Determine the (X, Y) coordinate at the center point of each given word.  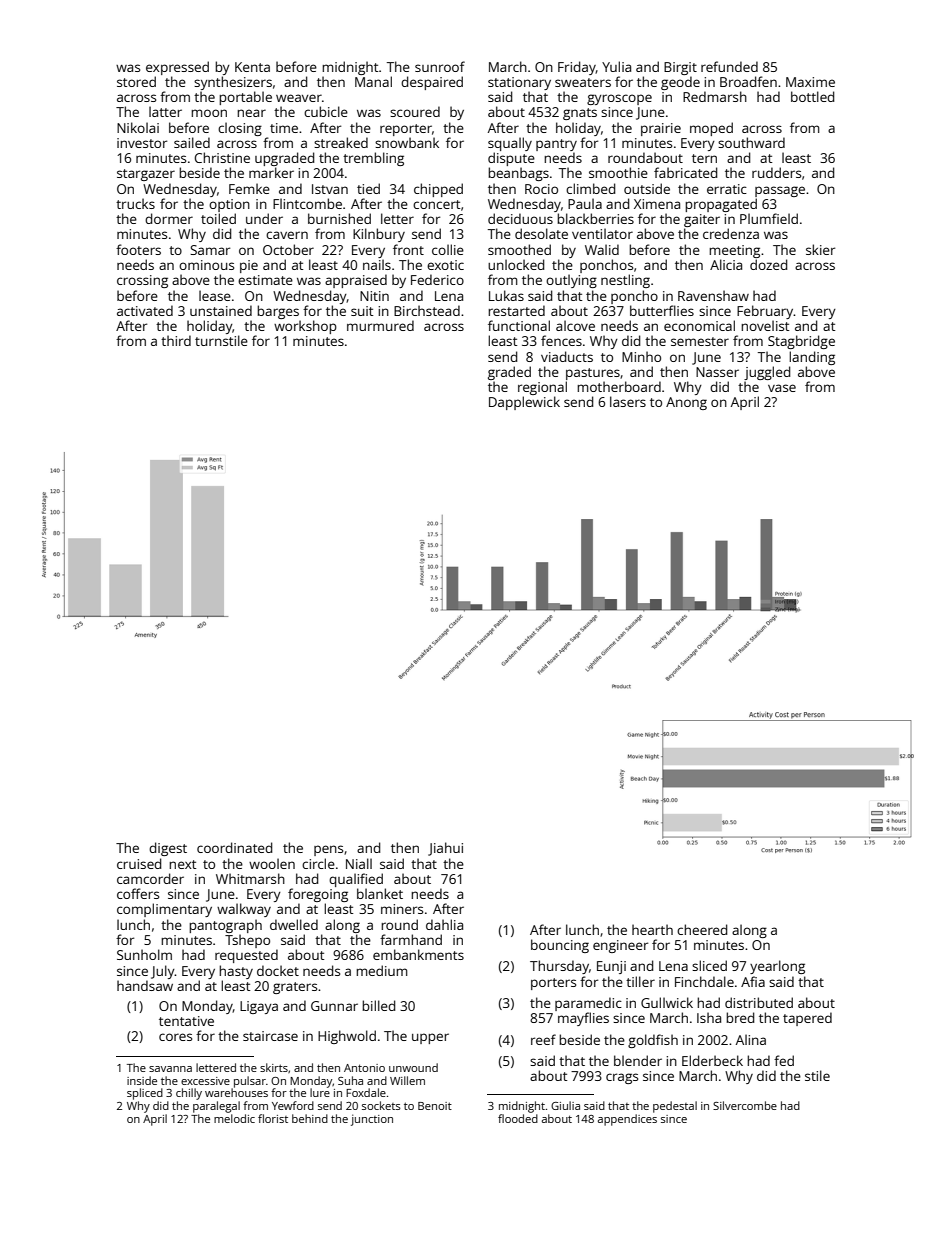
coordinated (234, 847)
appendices (627, 1120)
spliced (145, 1094)
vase (782, 388)
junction (372, 1120)
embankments (418, 954)
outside (647, 188)
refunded (729, 66)
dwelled (294, 924)
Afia (753, 981)
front (408, 249)
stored (136, 81)
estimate (265, 280)
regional (542, 388)
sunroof (440, 66)
